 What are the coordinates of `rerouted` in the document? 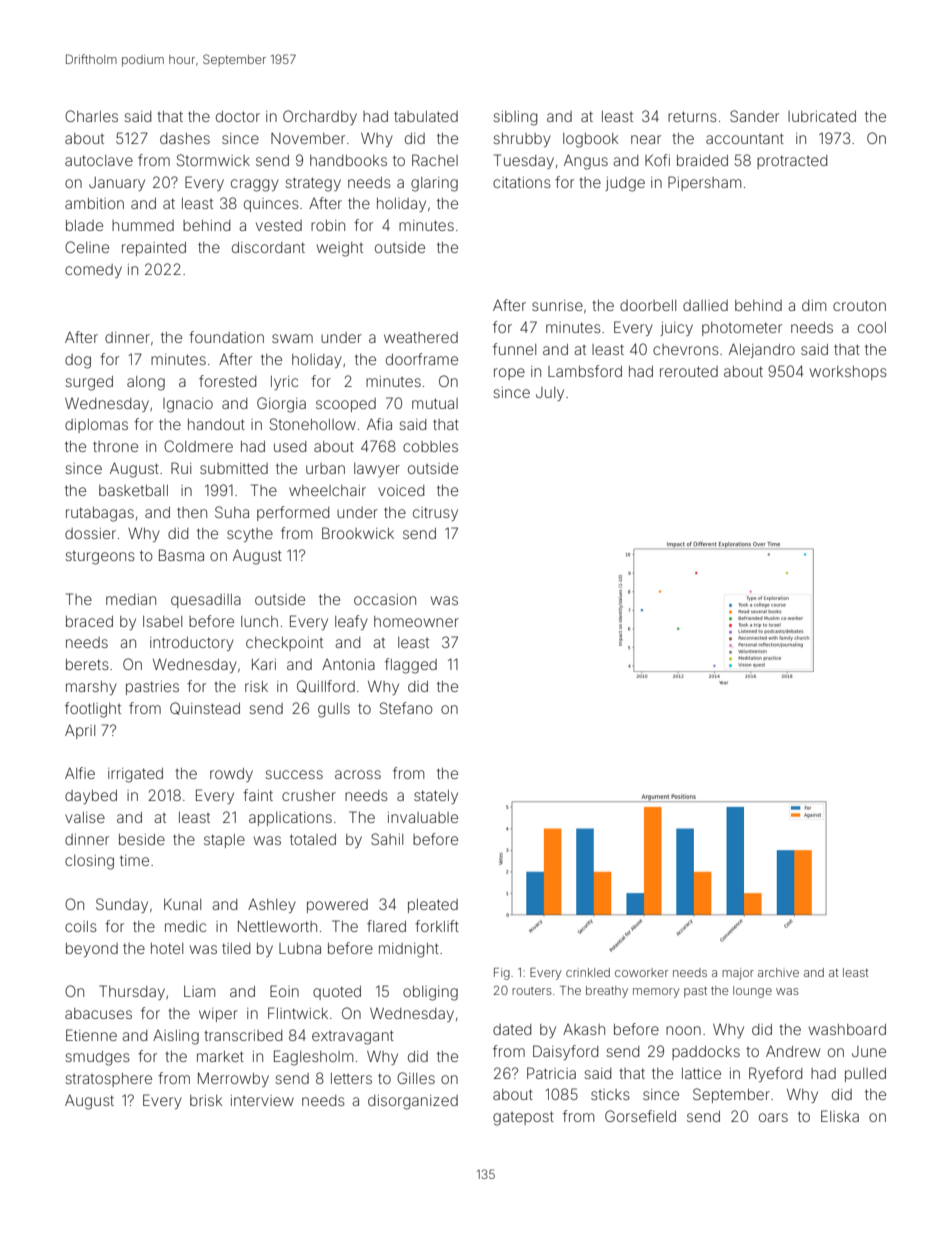 It's located at (689, 371).
